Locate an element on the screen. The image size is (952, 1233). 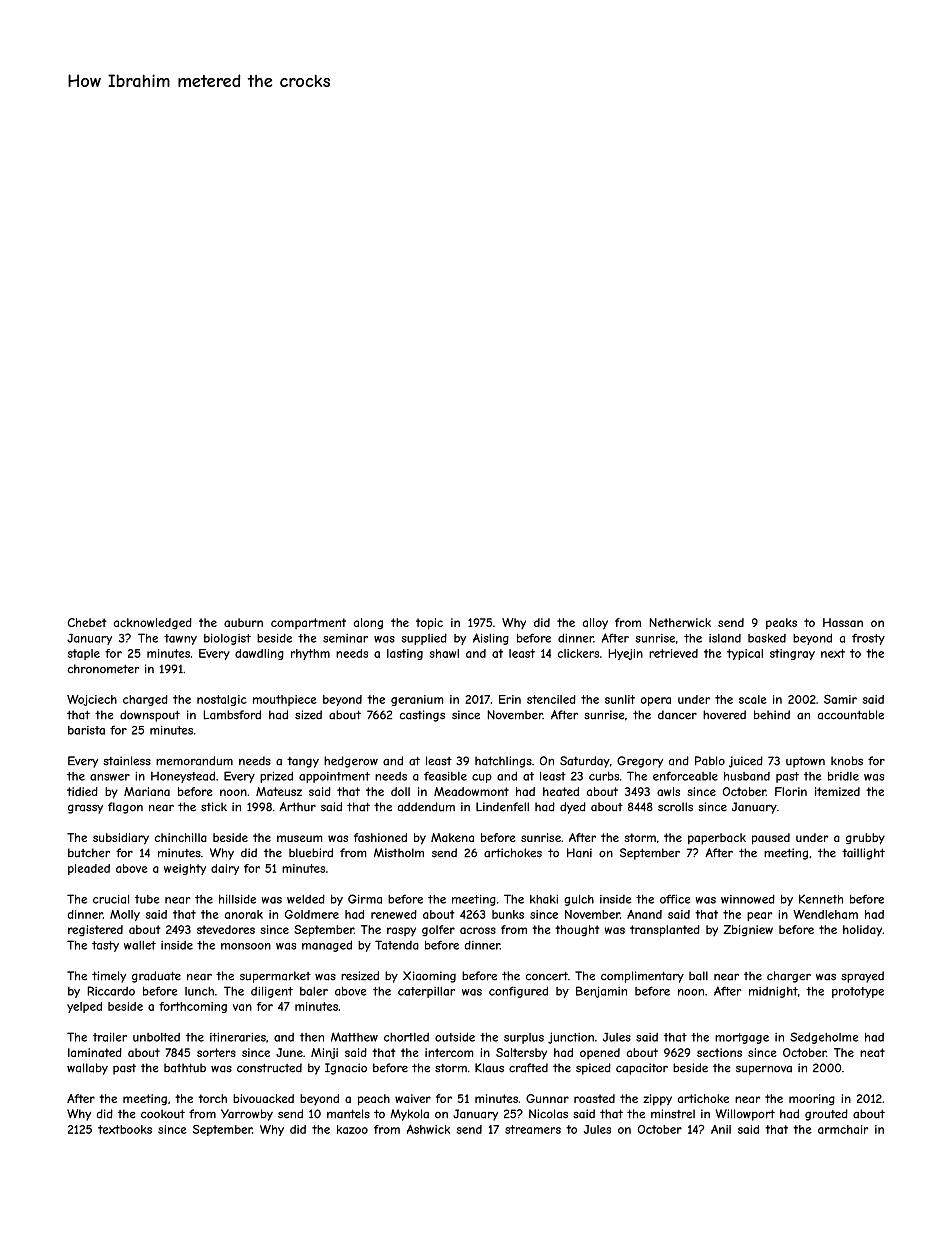
compartment is located at coordinates (308, 623).
